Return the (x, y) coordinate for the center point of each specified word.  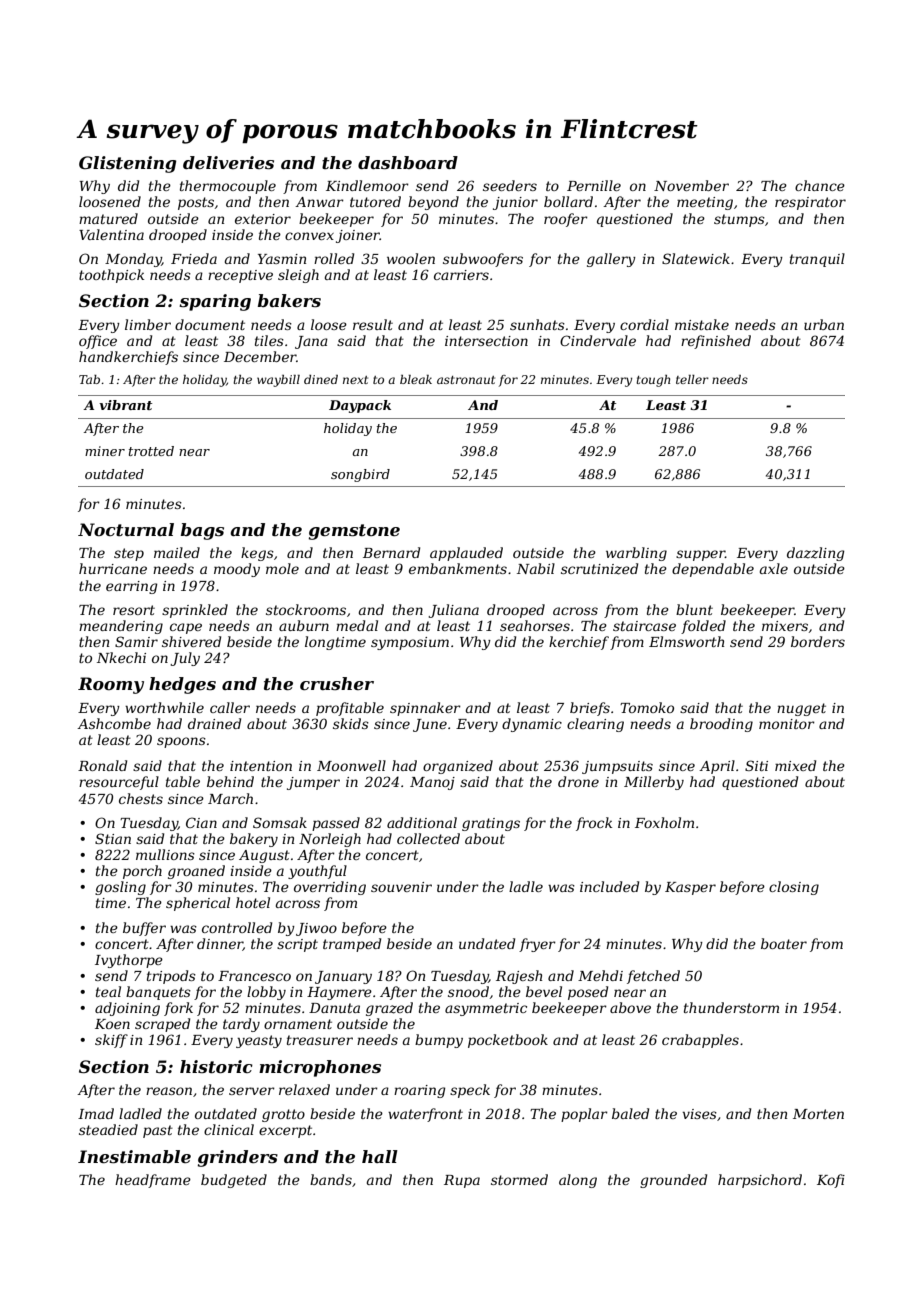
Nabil (536, 568)
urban (824, 324)
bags (202, 531)
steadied (108, 1129)
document (210, 324)
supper (700, 555)
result (373, 324)
